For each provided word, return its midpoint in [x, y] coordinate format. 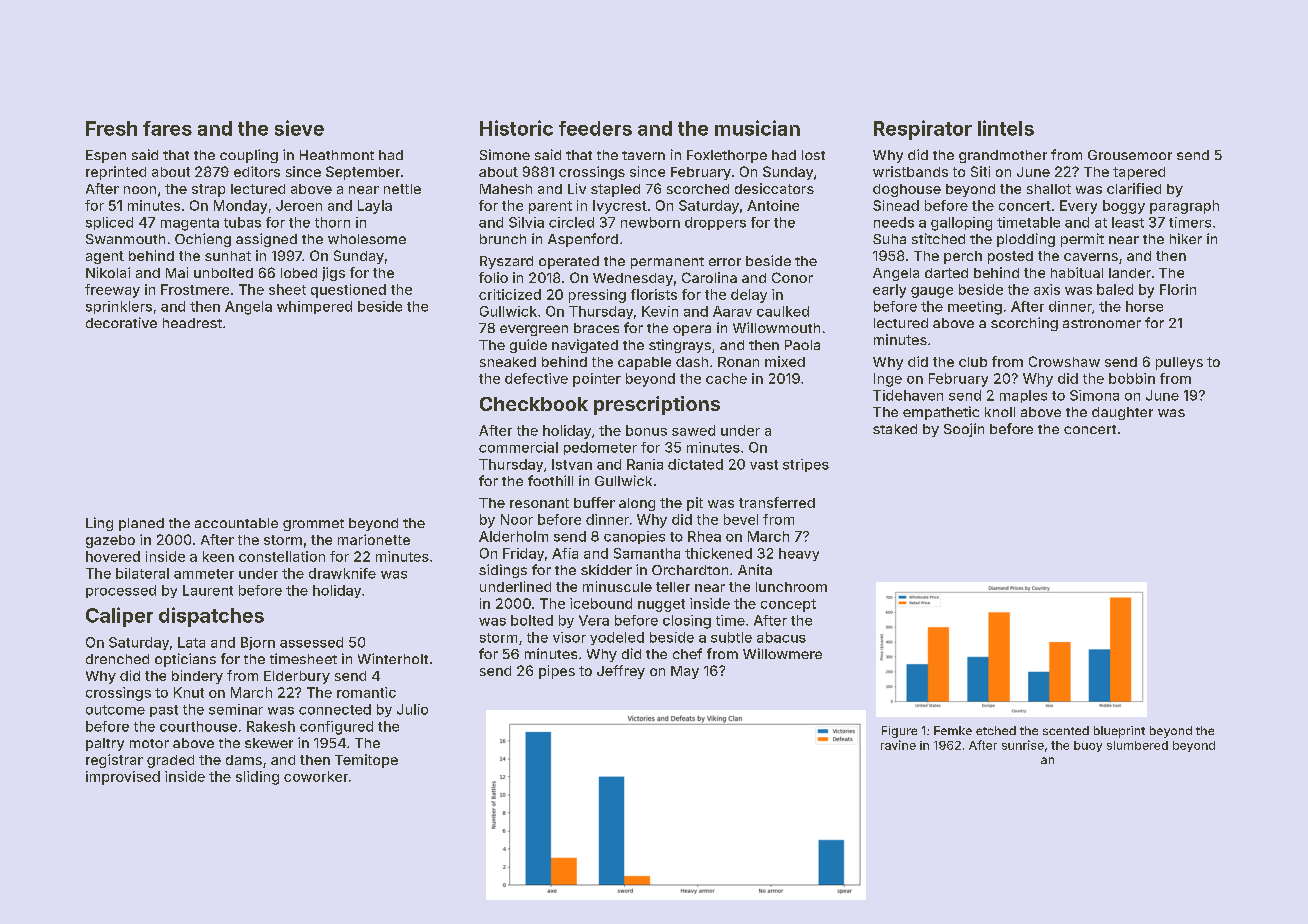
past [164, 711]
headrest [192, 323]
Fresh [111, 128]
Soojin [964, 430]
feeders [595, 128]
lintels [1006, 128]
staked [895, 429]
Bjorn [258, 643]
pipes [557, 672]
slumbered [1137, 745]
